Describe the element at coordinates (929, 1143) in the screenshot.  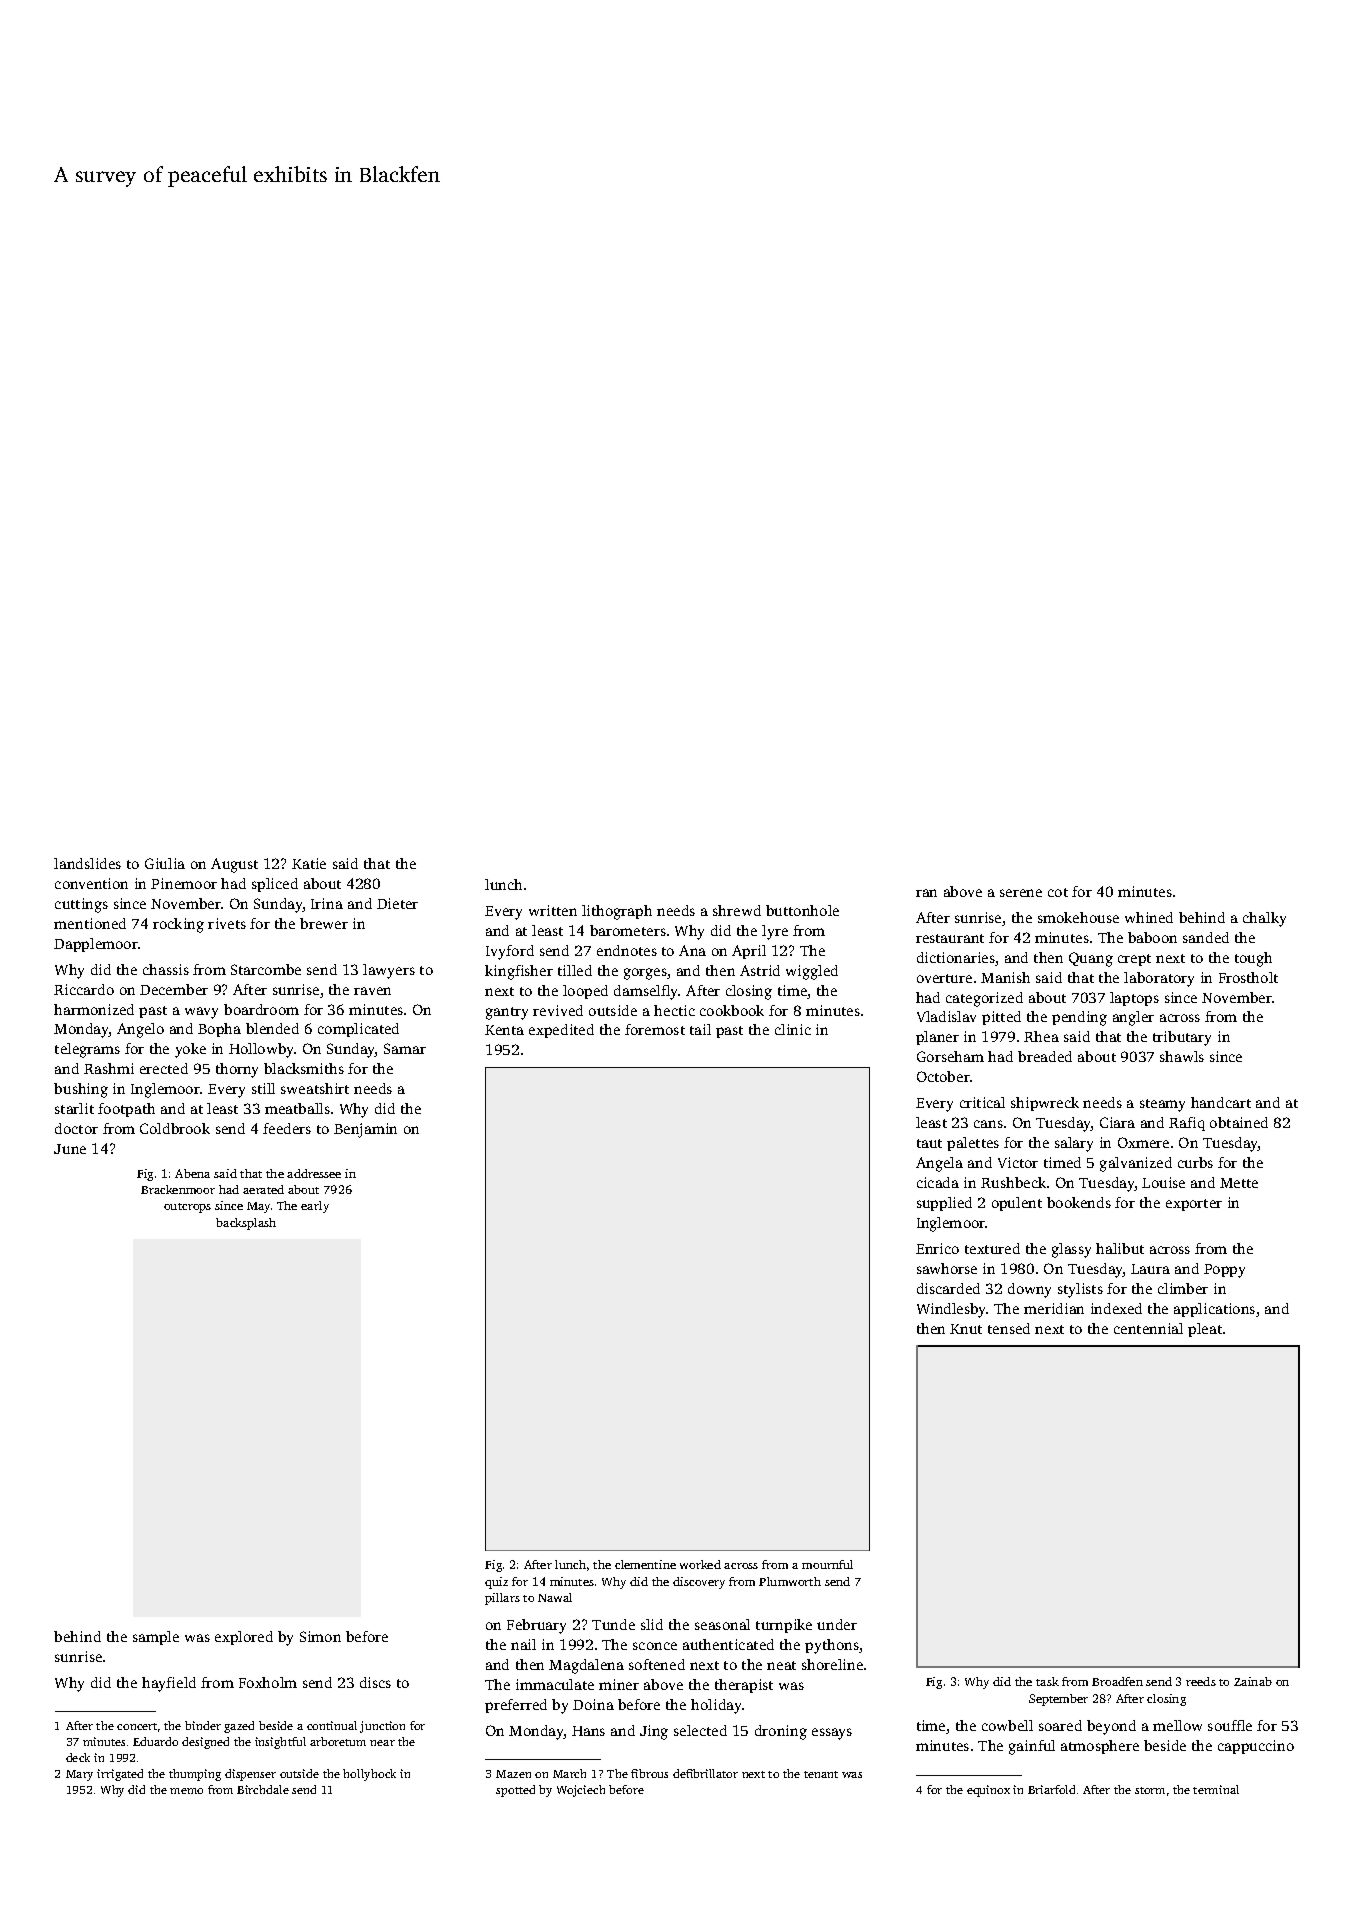
I see `taut` at that location.
